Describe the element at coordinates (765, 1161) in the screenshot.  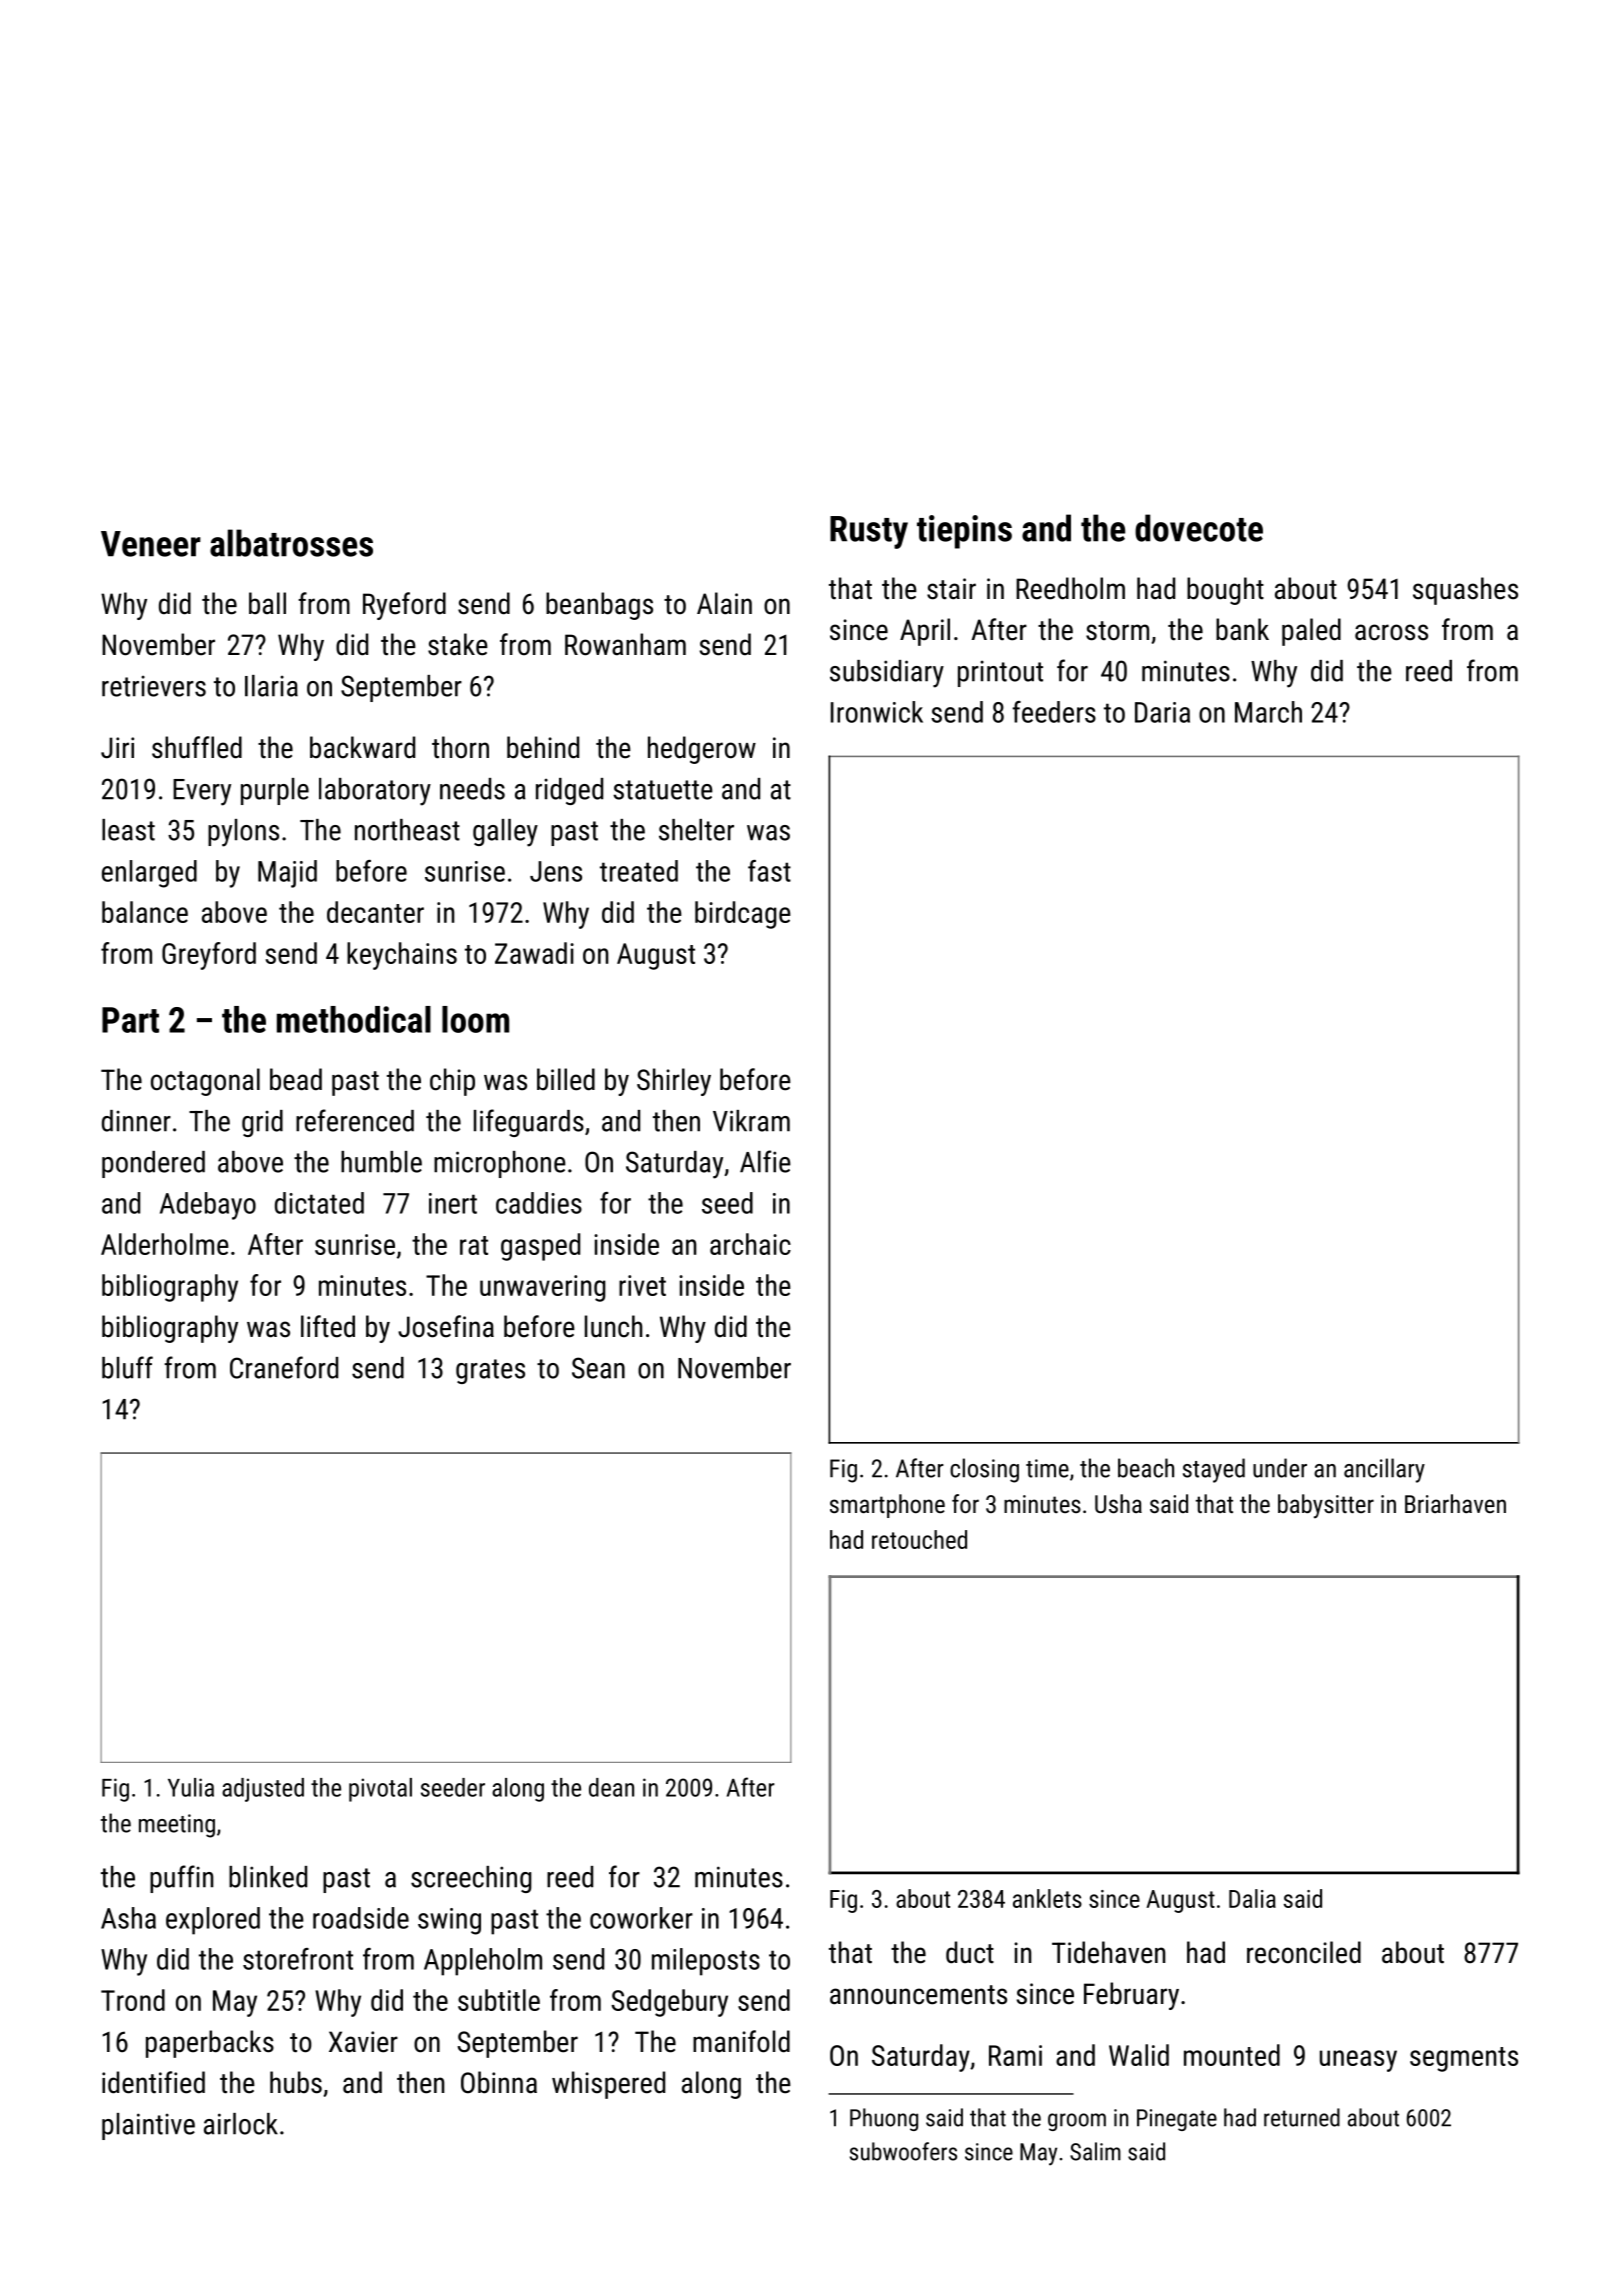
I see `Alfie` at that location.
